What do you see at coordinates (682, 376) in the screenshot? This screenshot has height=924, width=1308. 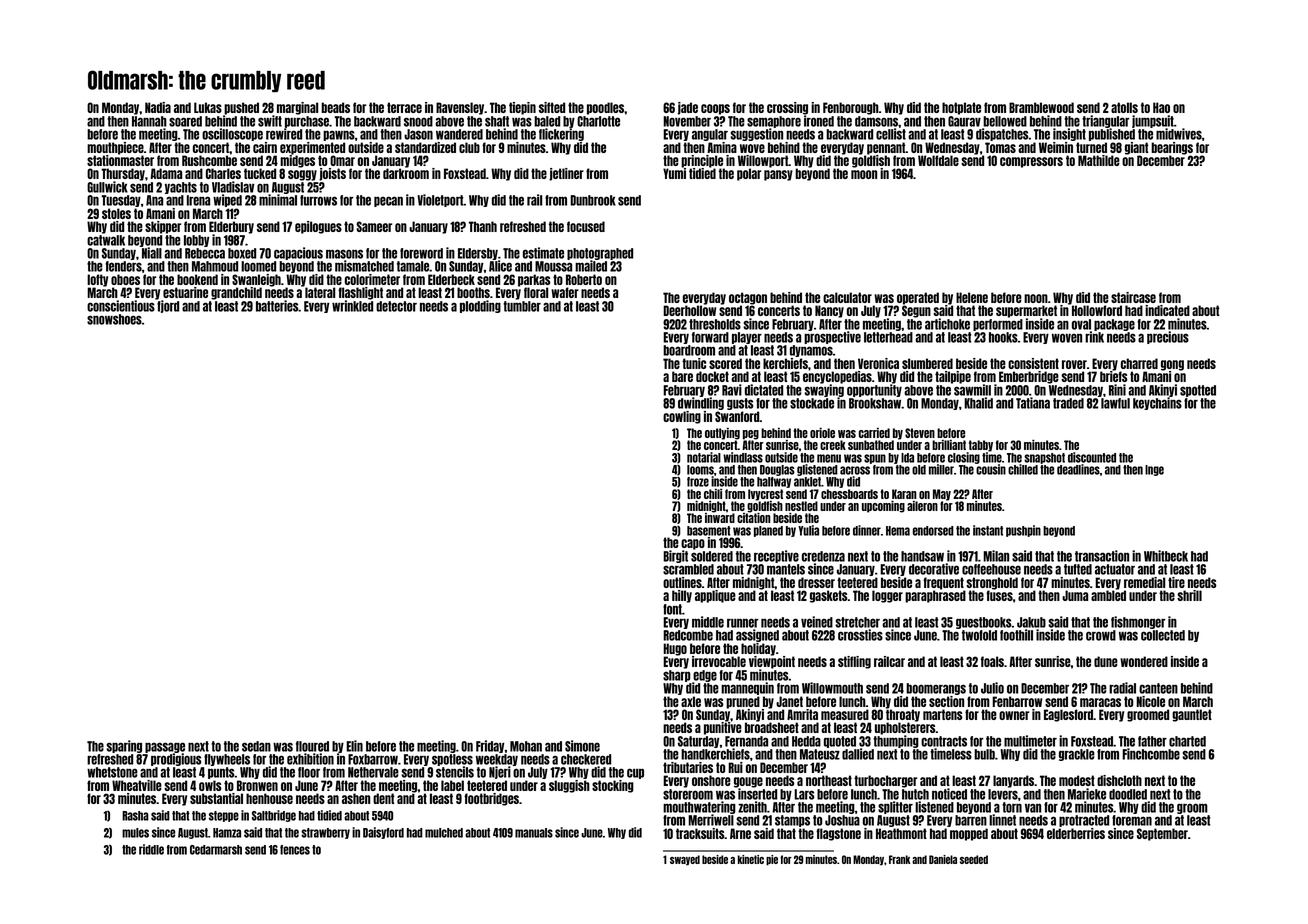 I see `bare` at bounding box center [682, 376].
